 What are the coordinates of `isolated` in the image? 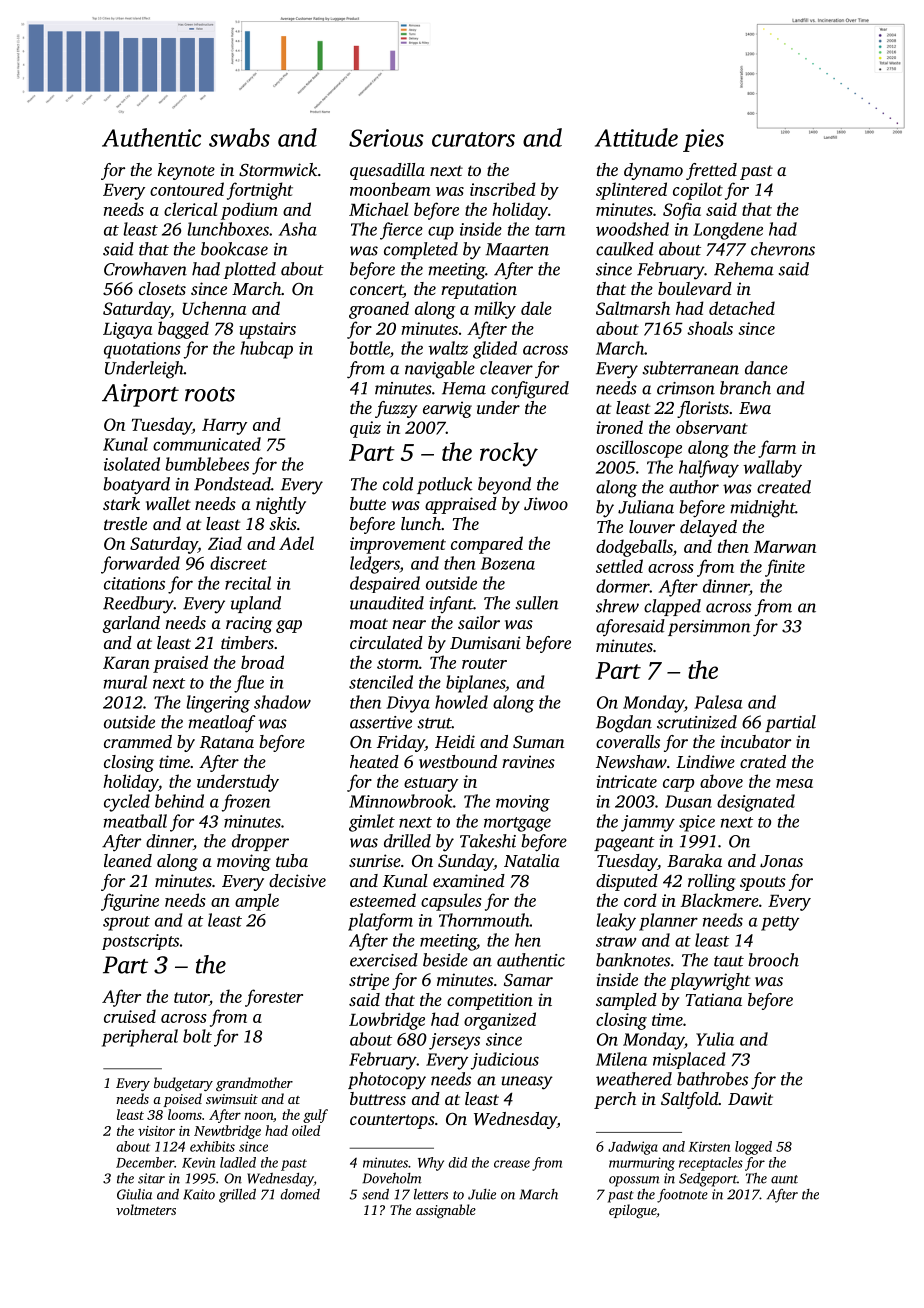 It's located at (132, 464).
